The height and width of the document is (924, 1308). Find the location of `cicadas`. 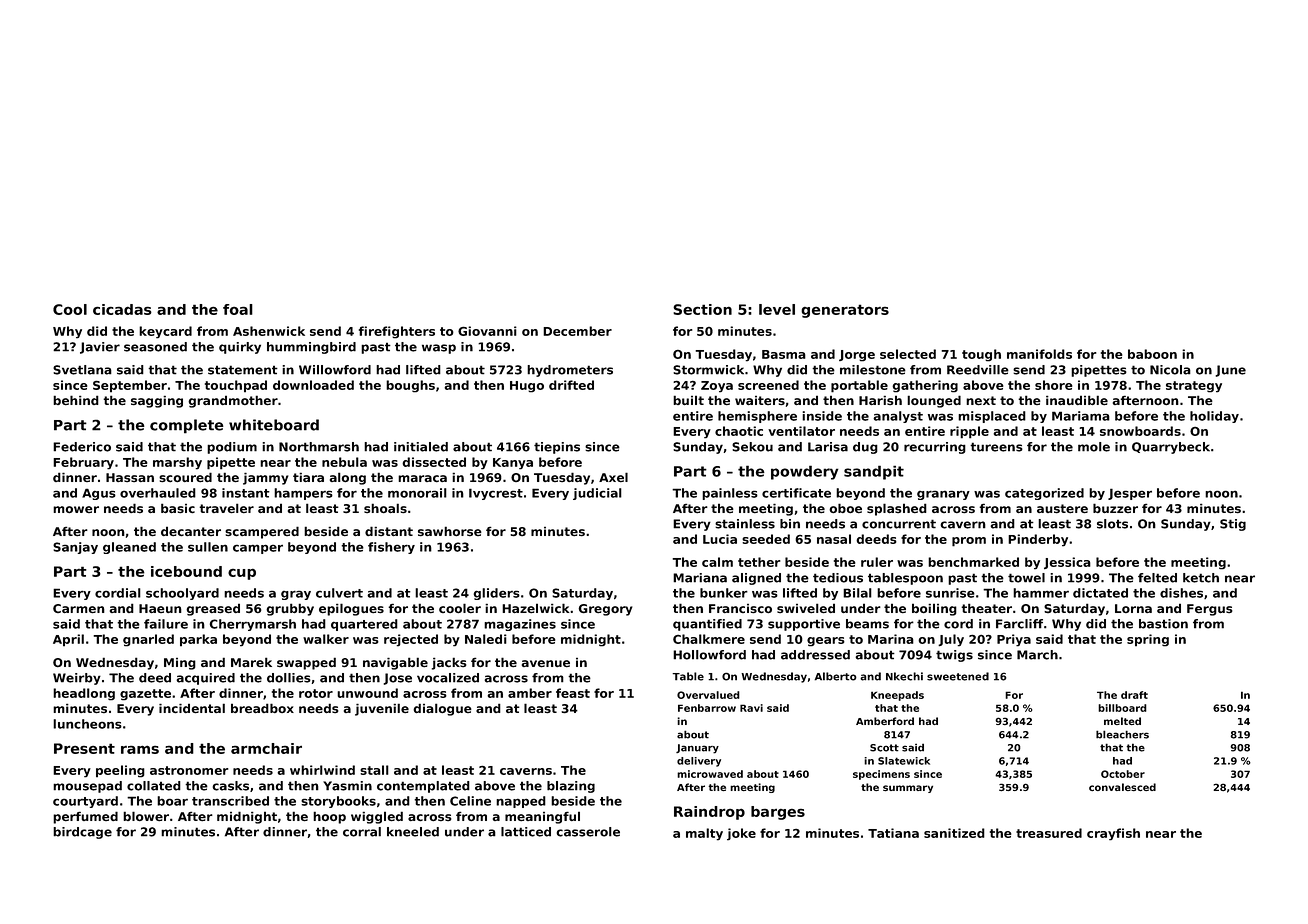

cicadas is located at coordinates (122, 309).
